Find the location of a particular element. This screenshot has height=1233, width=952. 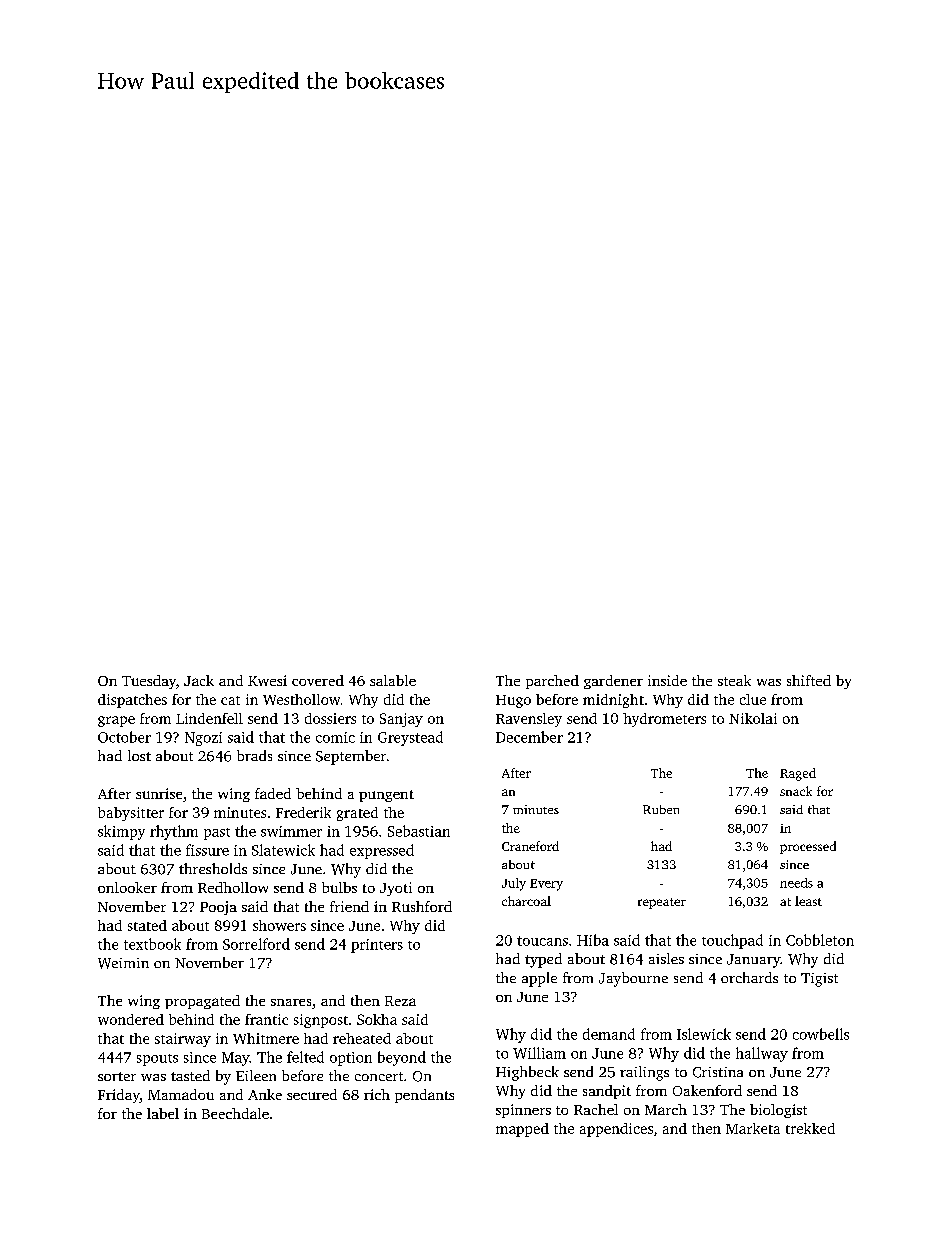

Beechdale is located at coordinates (235, 1113).
